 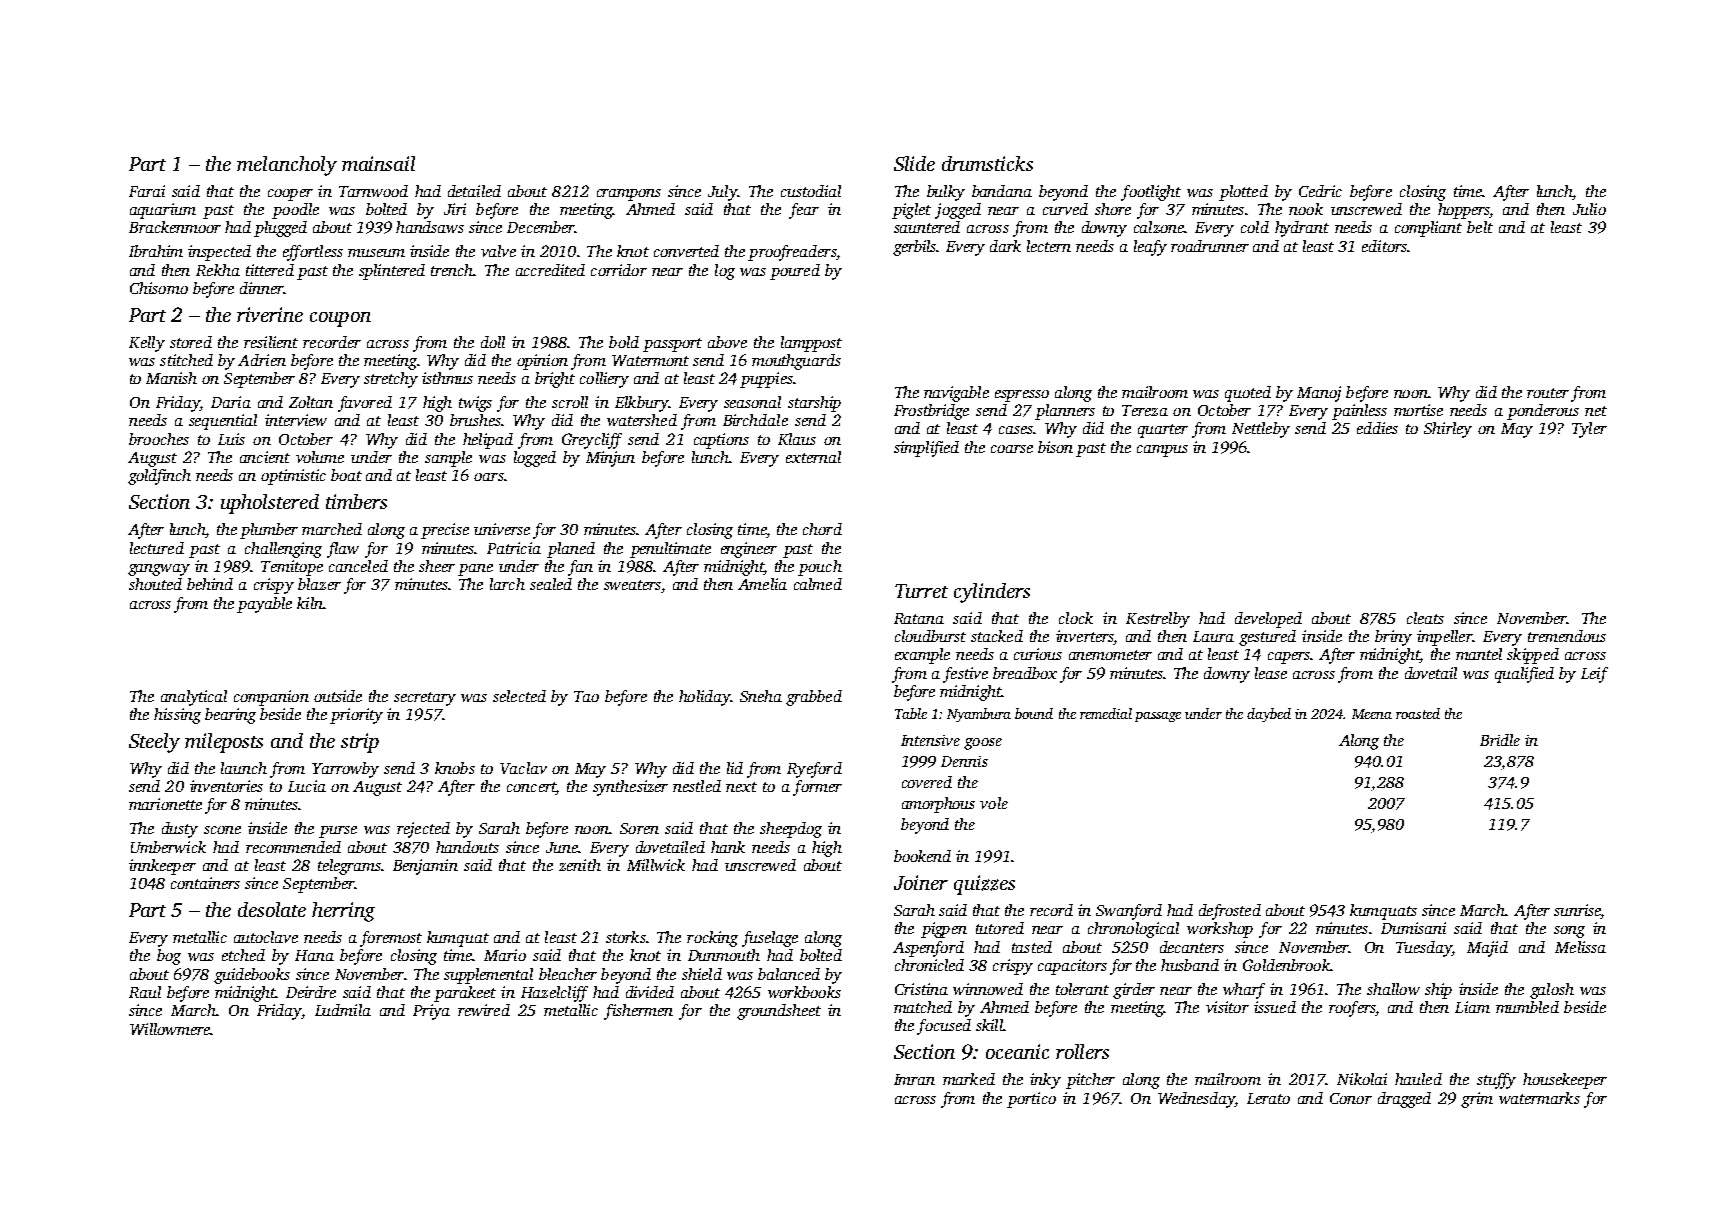 What do you see at coordinates (147, 191) in the image?
I see `Farai` at bounding box center [147, 191].
